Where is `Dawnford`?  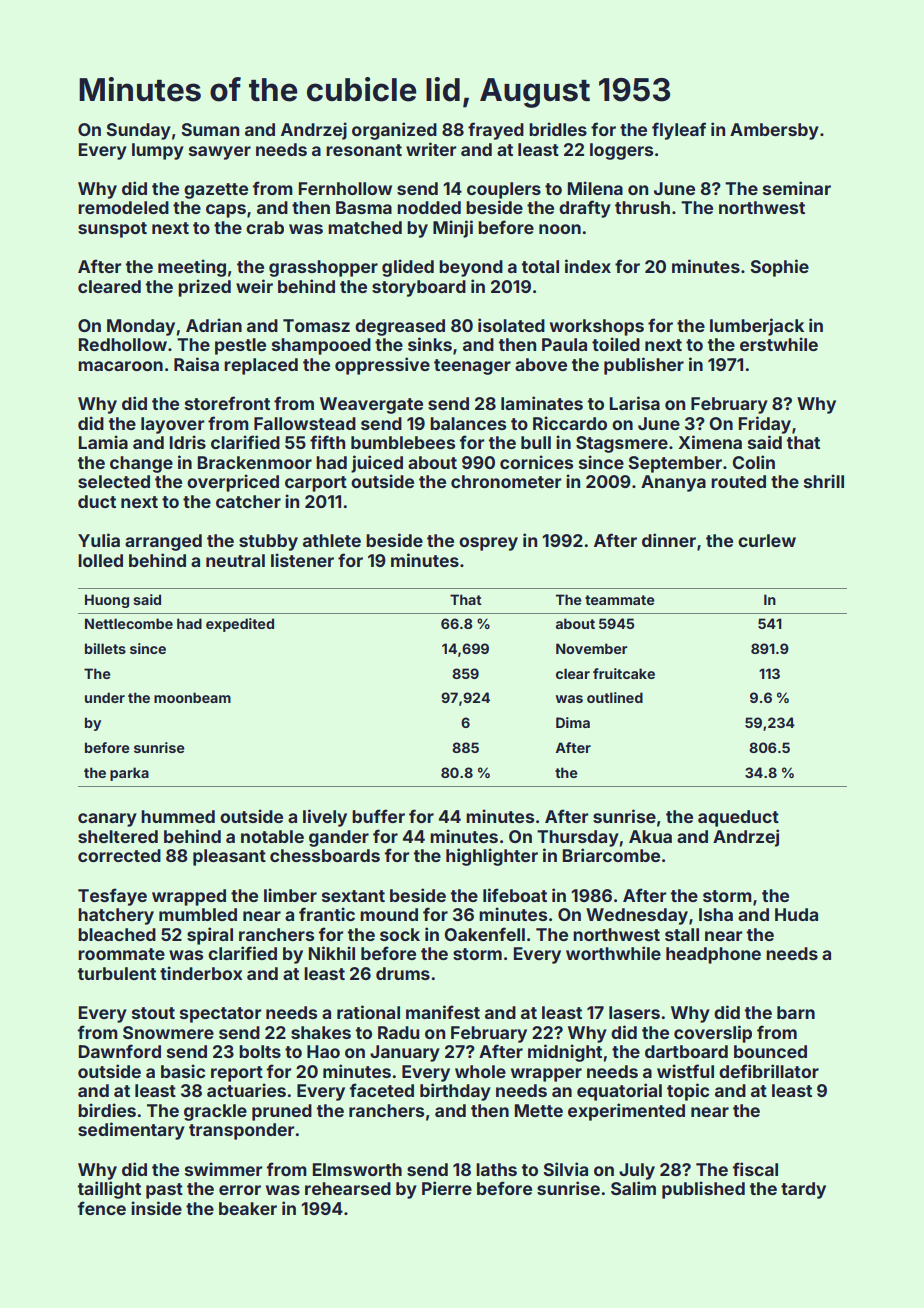
Dawnford is located at coordinates (120, 1051).
